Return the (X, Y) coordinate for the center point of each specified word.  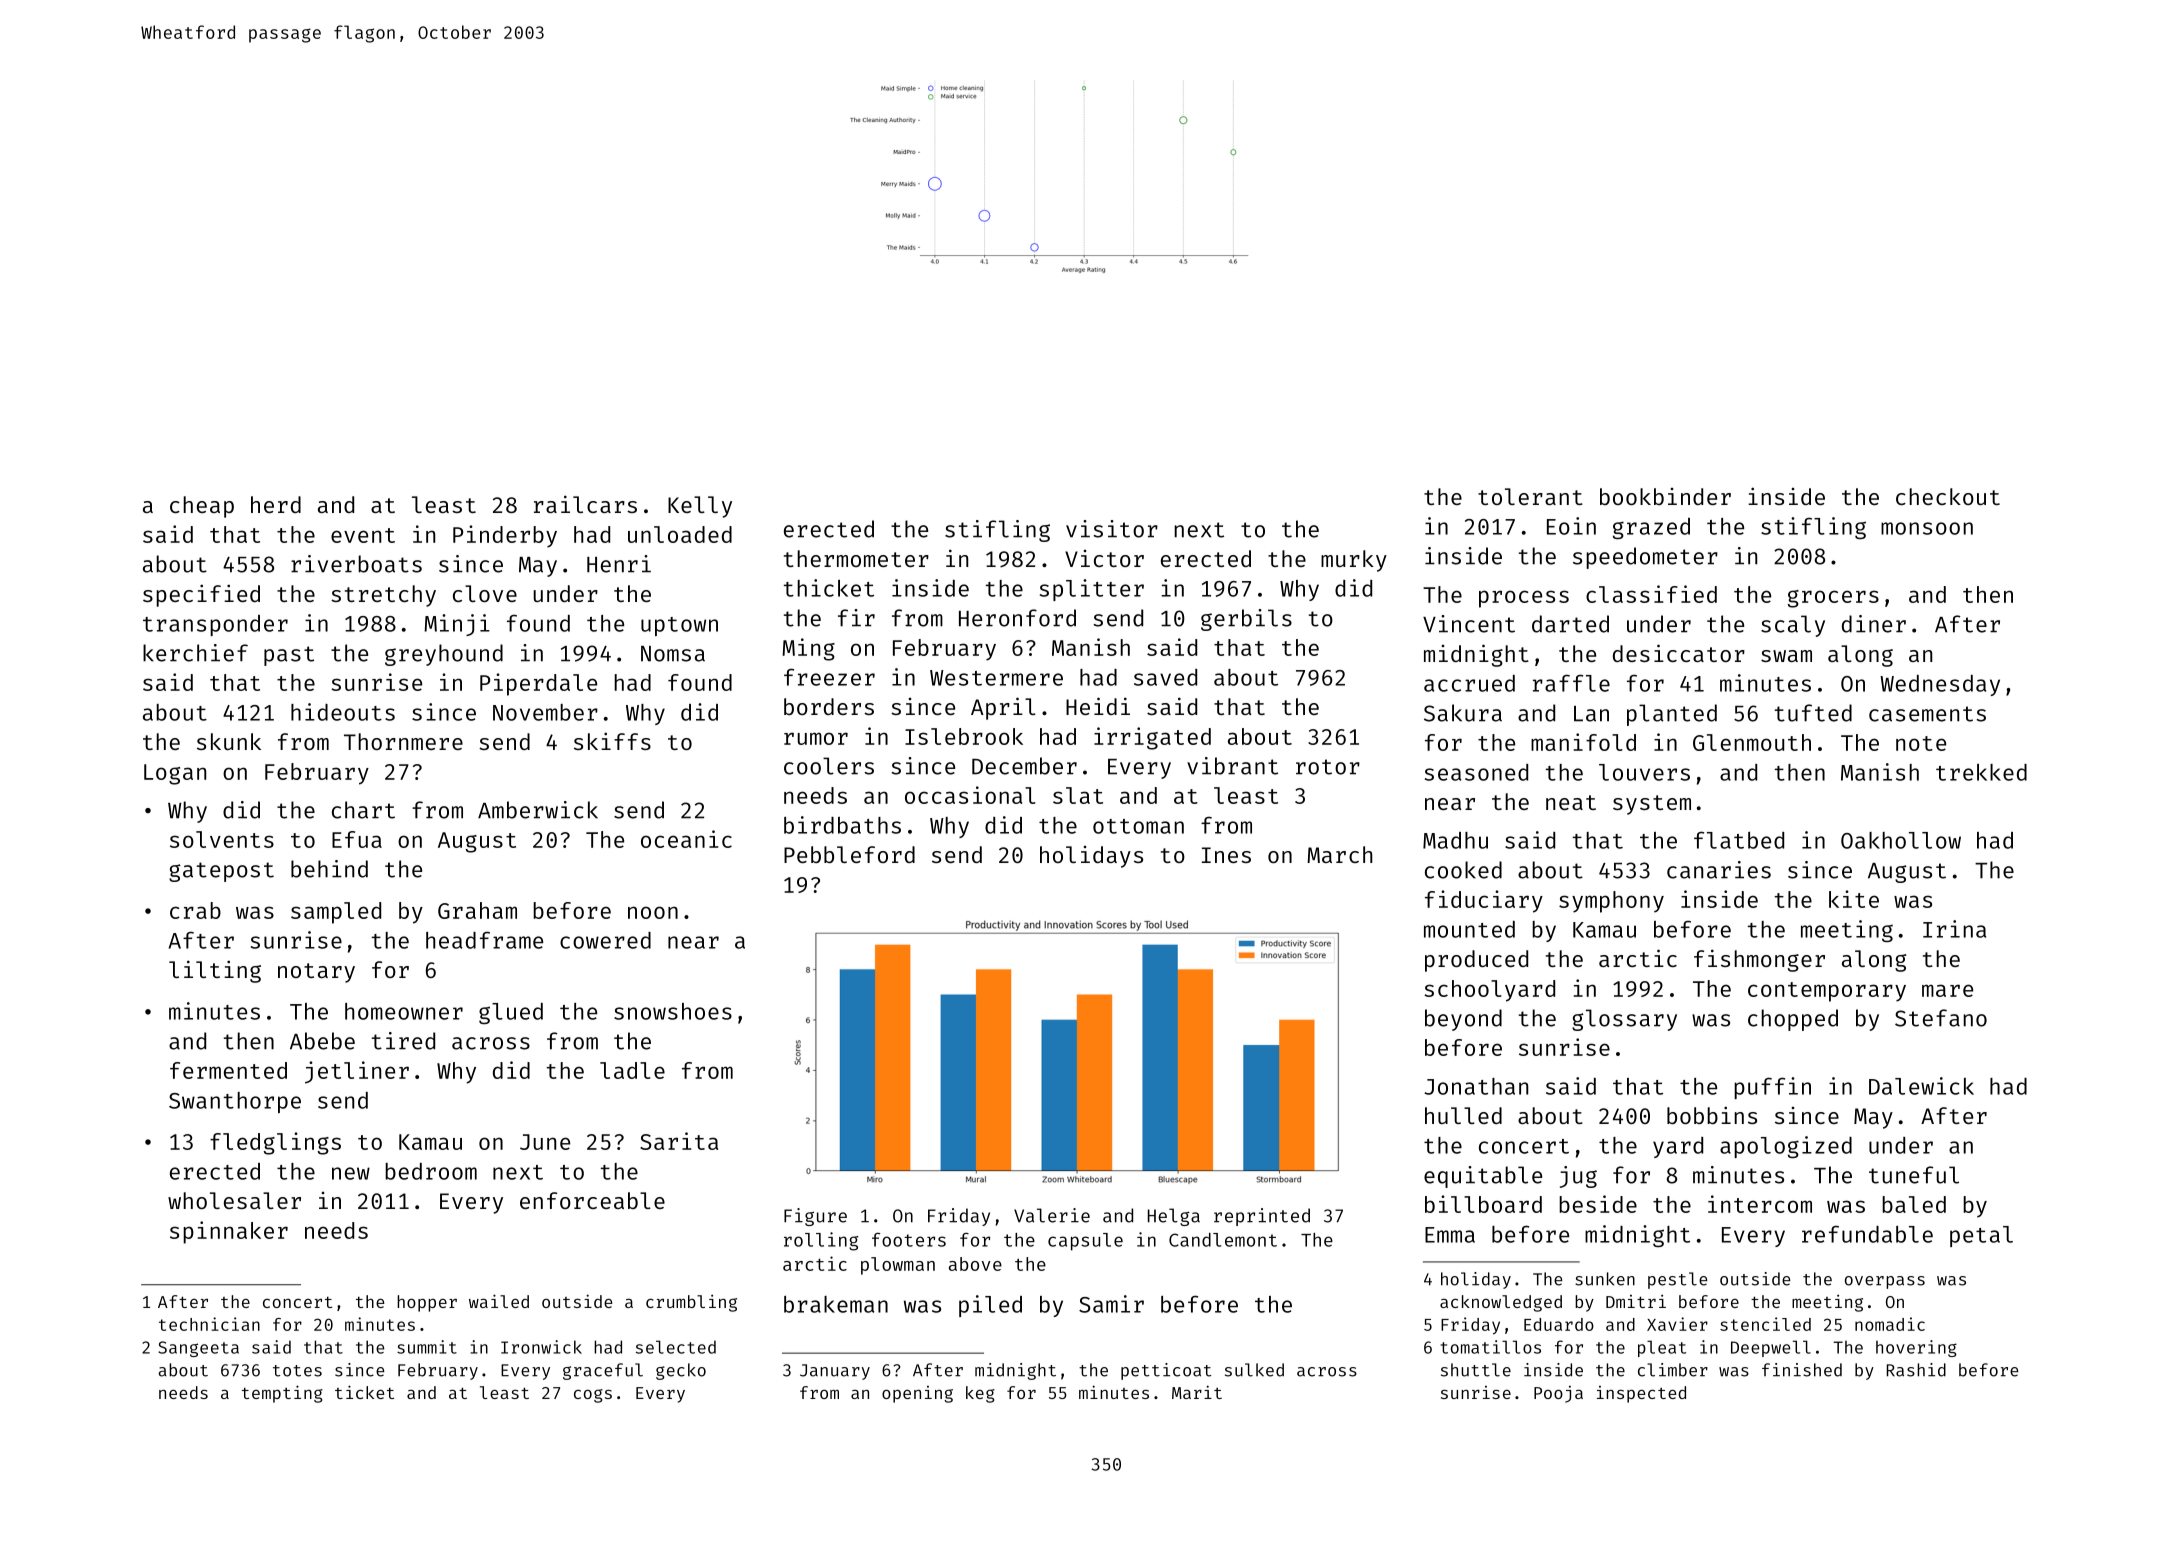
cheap (202, 507)
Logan (175, 774)
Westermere (996, 678)
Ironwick (541, 1347)
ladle (632, 1070)
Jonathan (1476, 1086)
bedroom (431, 1171)
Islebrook (964, 736)
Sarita (679, 1141)
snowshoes (673, 1011)
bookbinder (1665, 496)
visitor (1112, 529)
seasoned (1476, 772)
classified (1651, 594)
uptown (679, 626)
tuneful (1914, 1175)
